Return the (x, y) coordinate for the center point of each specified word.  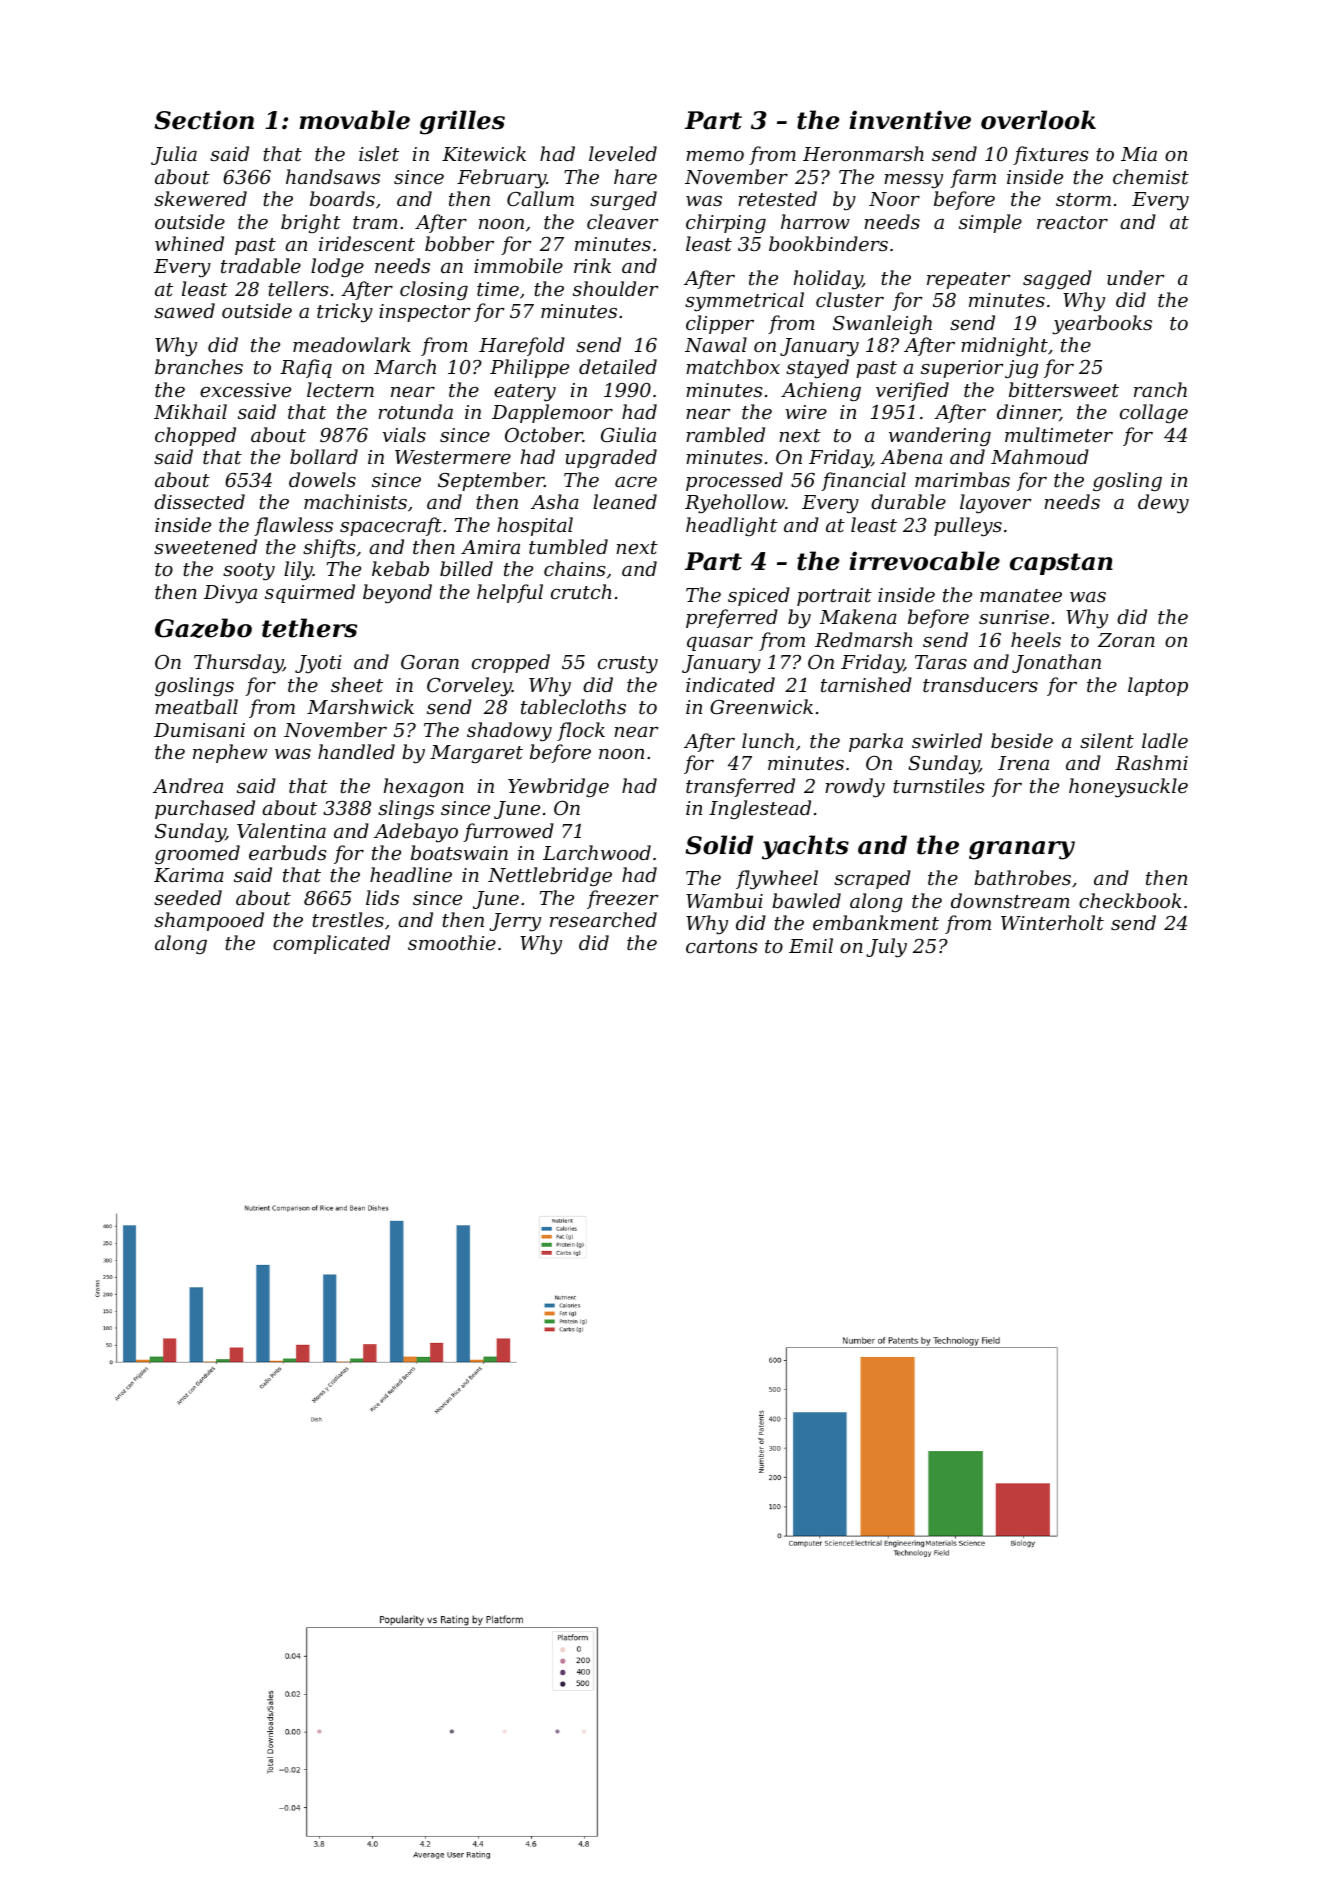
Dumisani (199, 730)
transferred (740, 787)
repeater (969, 280)
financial (863, 481)
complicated (331, 944)
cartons (721, 946)
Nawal (716, 345)
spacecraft (391, 526)
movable (354, 120)
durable (908, 501)
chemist (1151, 176)
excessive (245, 390)
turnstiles (938, 785)
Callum (540, 198)
